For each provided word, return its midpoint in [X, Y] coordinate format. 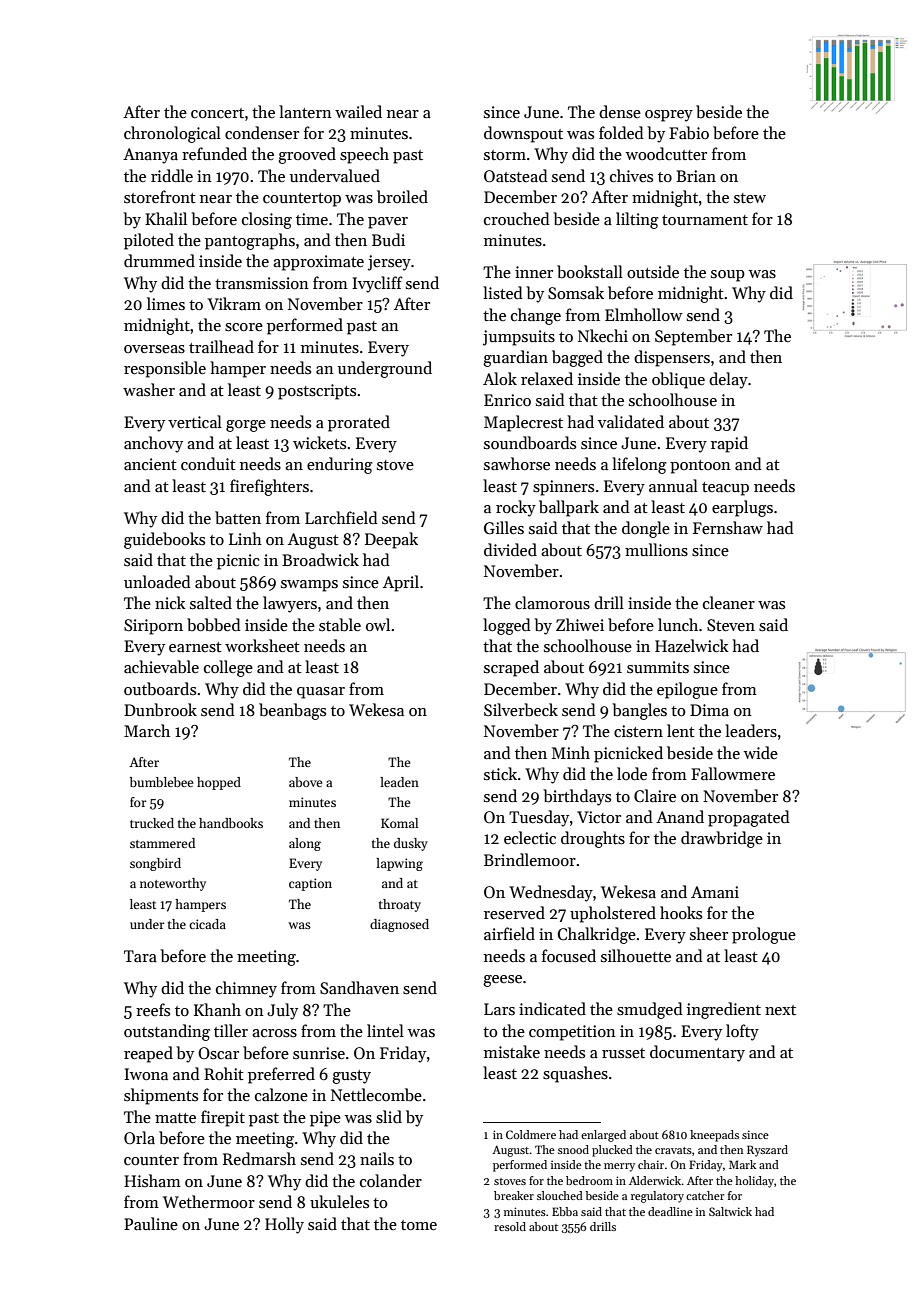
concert [217, 113]
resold [510, 1226]
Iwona [146, 1074]
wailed [358, 111]
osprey [669, 116]
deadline [670, 1211]
